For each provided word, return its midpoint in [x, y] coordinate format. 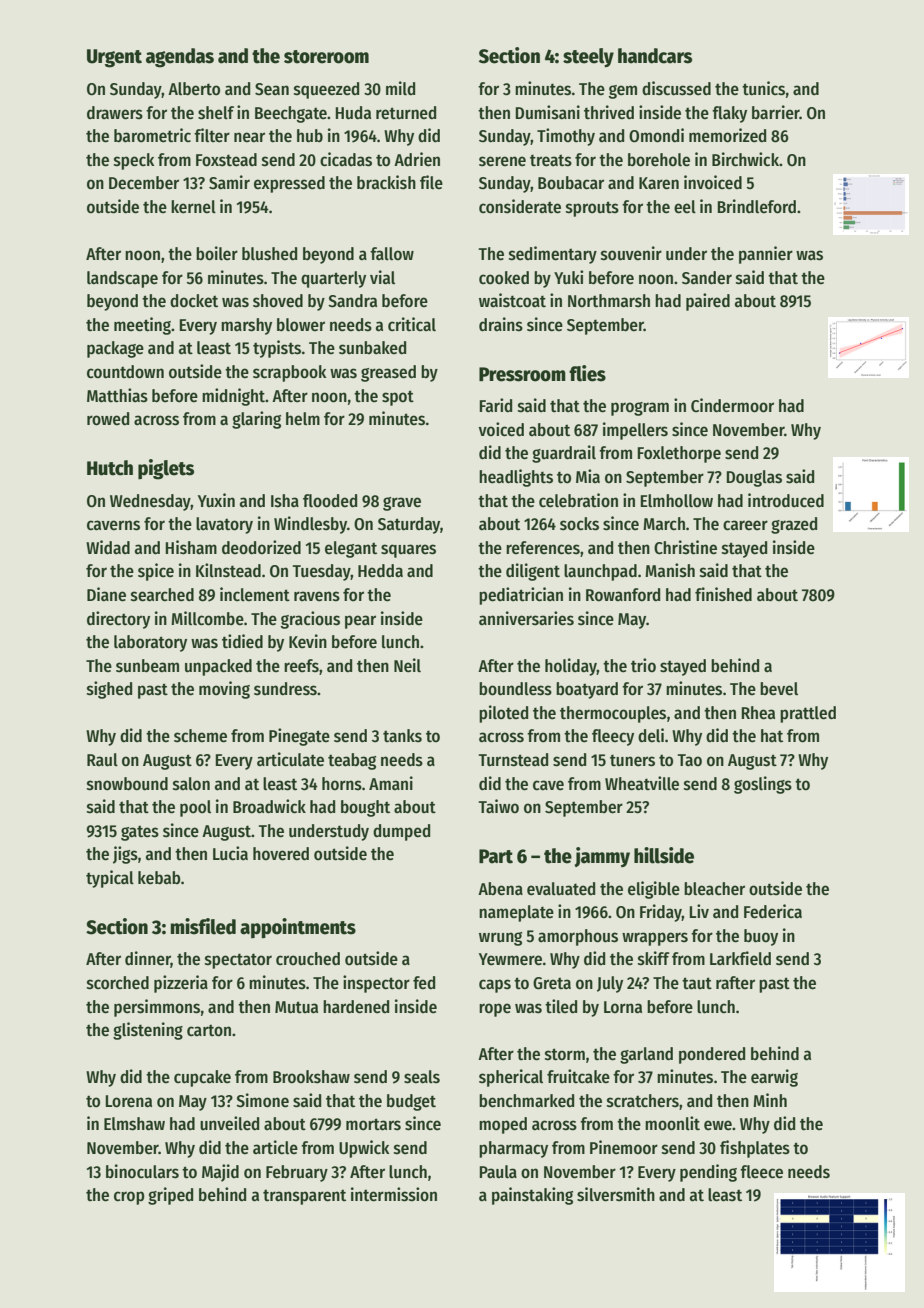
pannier [766, 255]
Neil [407, 665]
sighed [109, 690]
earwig [774, 1078]
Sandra [352, 301]
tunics [763, 88]
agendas [180, 58]
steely [588, 58]
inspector [376, 984]
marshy [246, 326]
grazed [794, 525]
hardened [356, 1007]
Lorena [128, 1101]
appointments [298, 928]
